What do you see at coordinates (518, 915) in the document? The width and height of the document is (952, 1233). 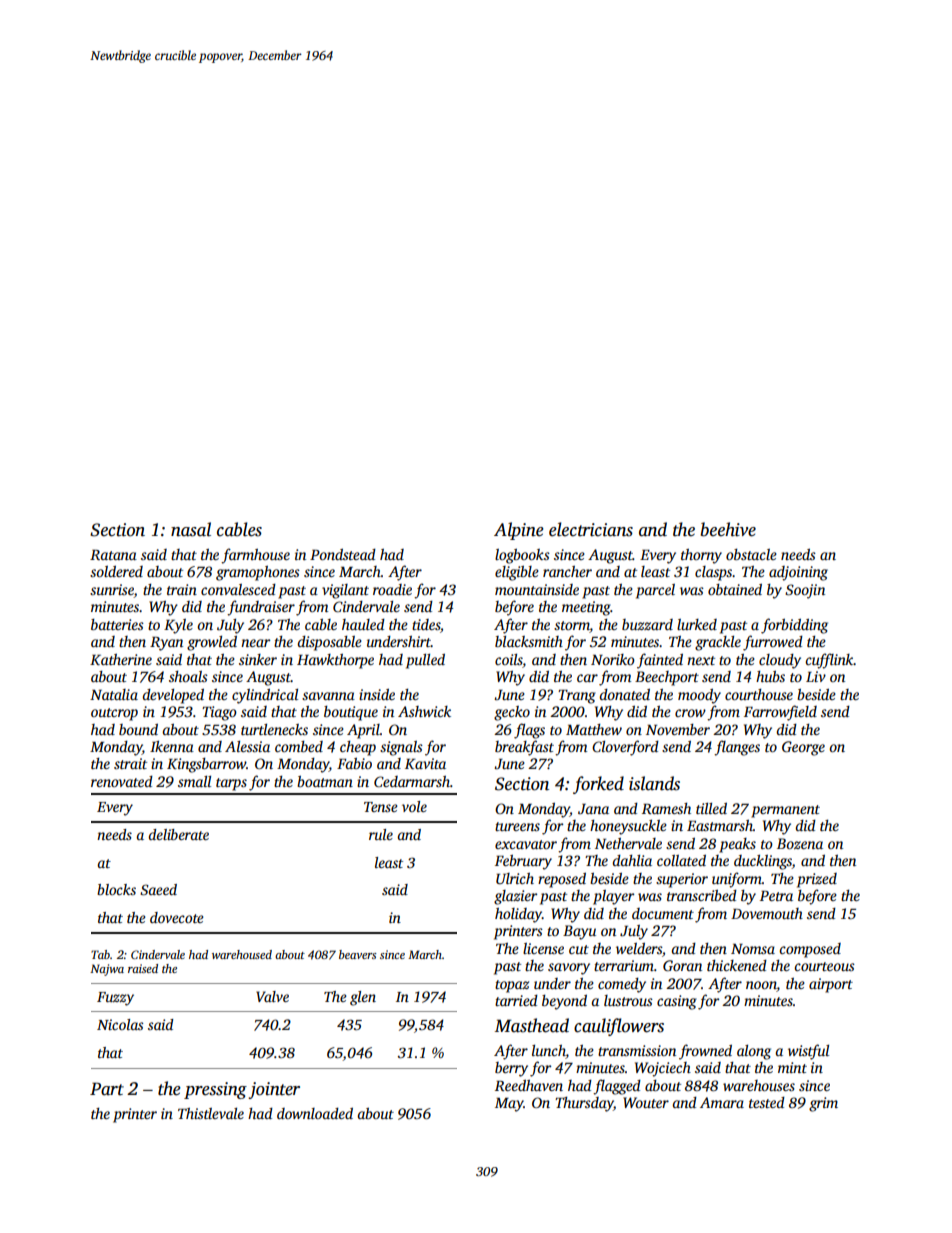 I see `holiday` at bounding box center [518, 915].
